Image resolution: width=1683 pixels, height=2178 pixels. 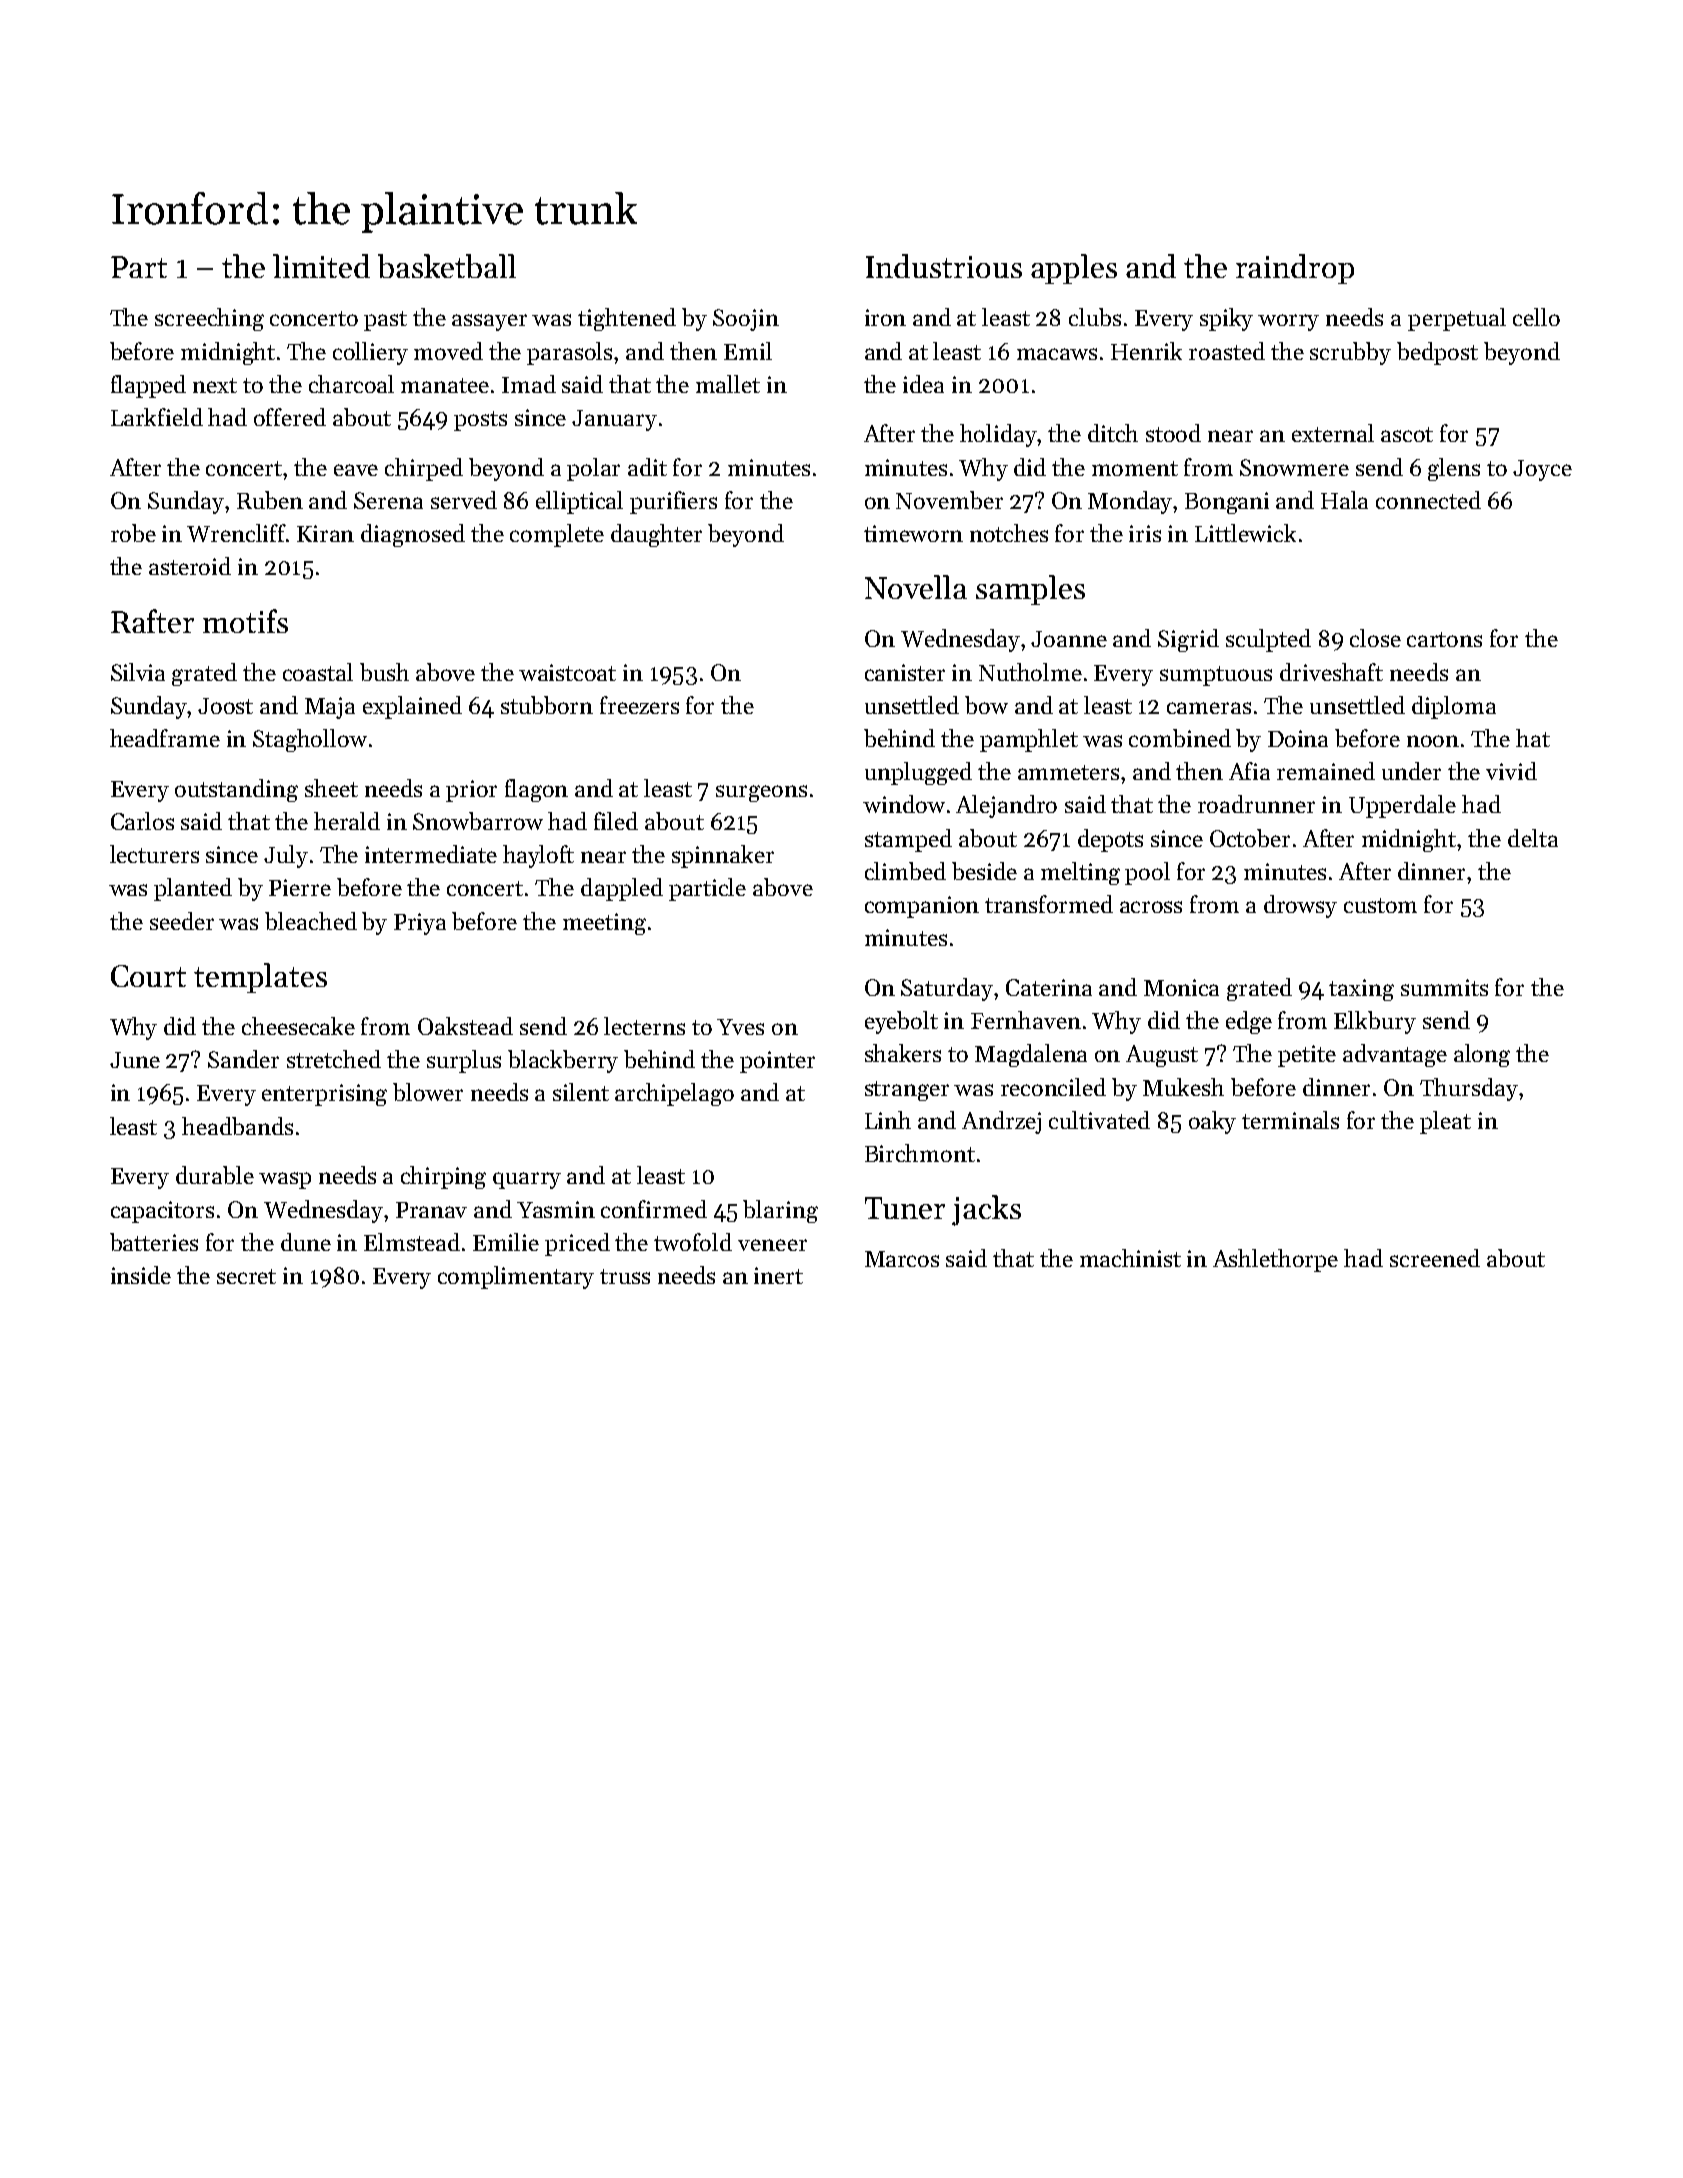 I want to click on Snowbarrow, so click(x=478, y=821).
